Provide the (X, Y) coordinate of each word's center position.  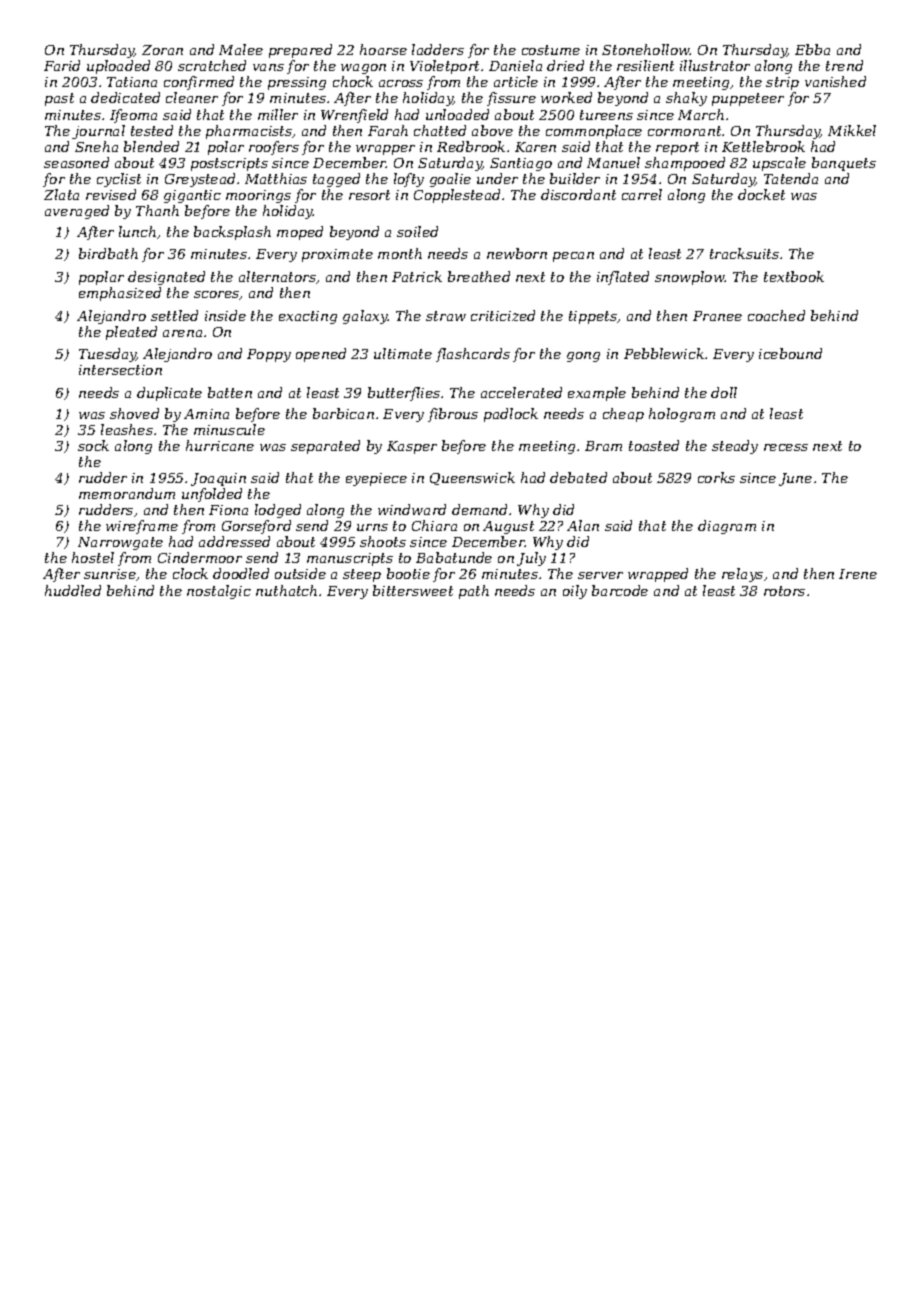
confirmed (199, 83)
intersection (120, 370)
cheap (623, 415)
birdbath (108, 253)
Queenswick (472, 478)
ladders (438, 49)
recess (786, 447)
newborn (517, 253)
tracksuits (744, 253)
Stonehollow (646, 49)
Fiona (228, 510)
